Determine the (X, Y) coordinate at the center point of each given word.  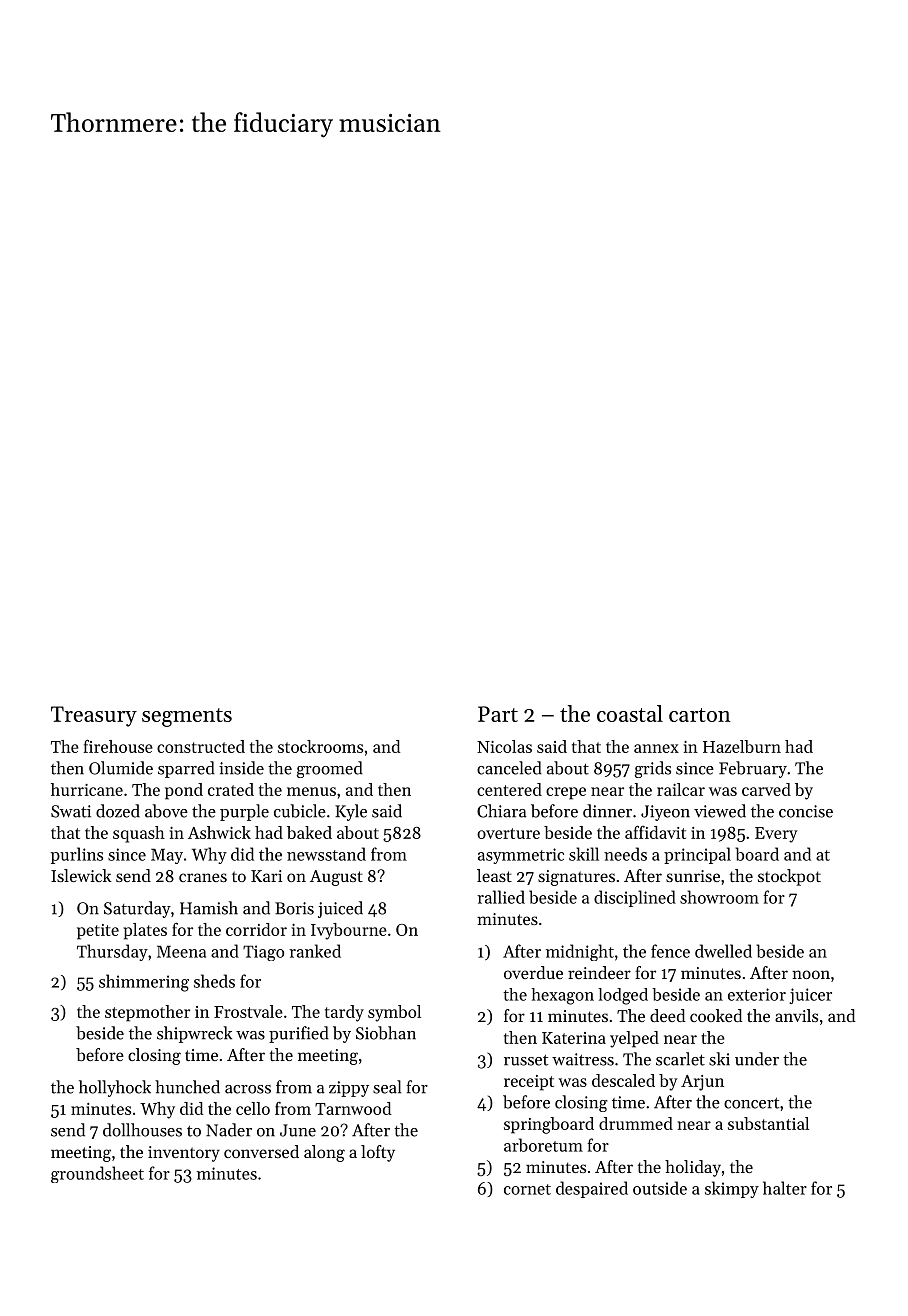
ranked (315, 951)
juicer (810, 996)
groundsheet (97, 1174)
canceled (509, 768)
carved (766, 789)
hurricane (87, 789)
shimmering (144, 983)
